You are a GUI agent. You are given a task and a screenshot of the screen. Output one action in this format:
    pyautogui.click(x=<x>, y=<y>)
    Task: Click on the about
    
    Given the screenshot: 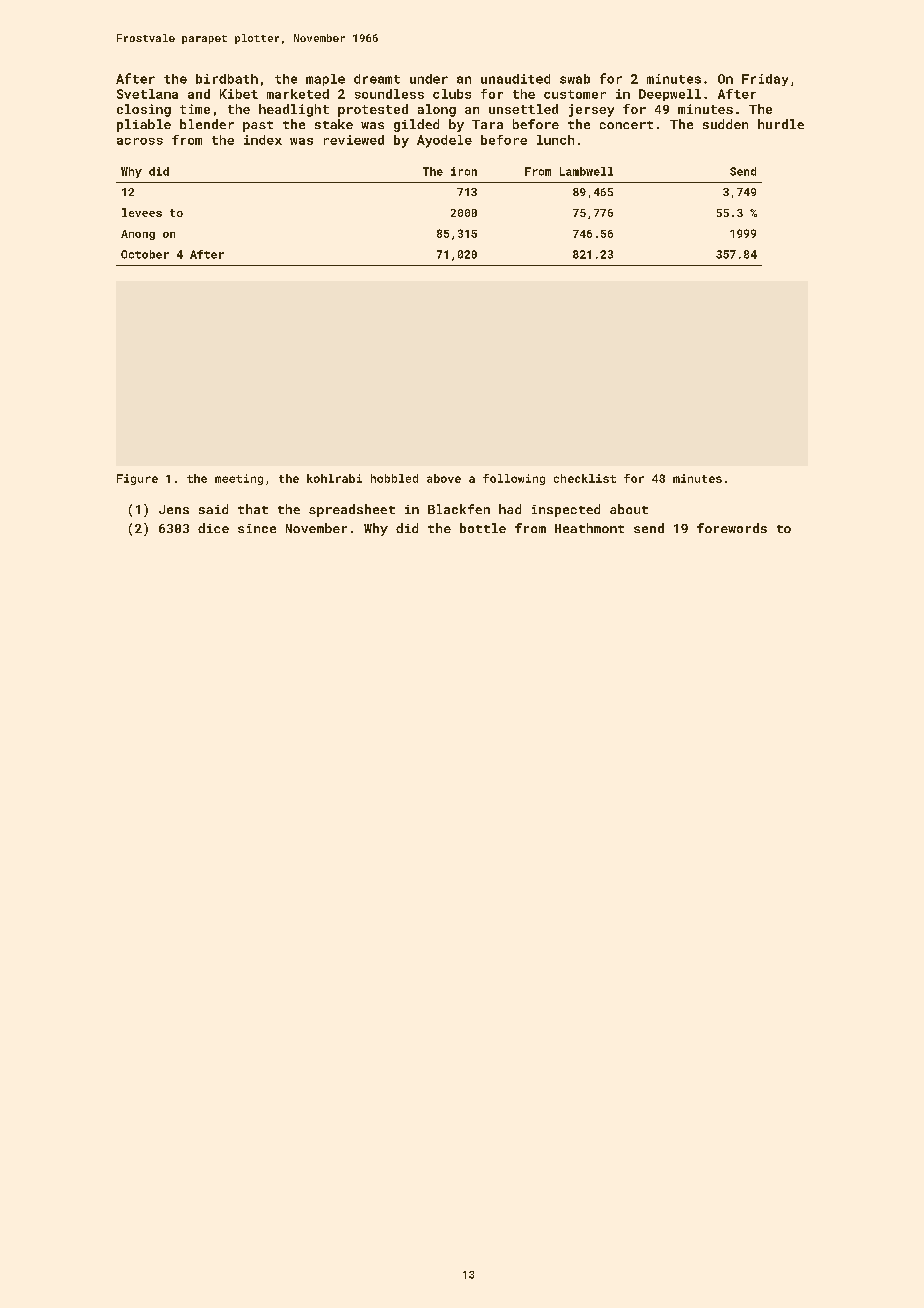 What is the action you would take?
    pyautogui.click(x=629, y=509)
